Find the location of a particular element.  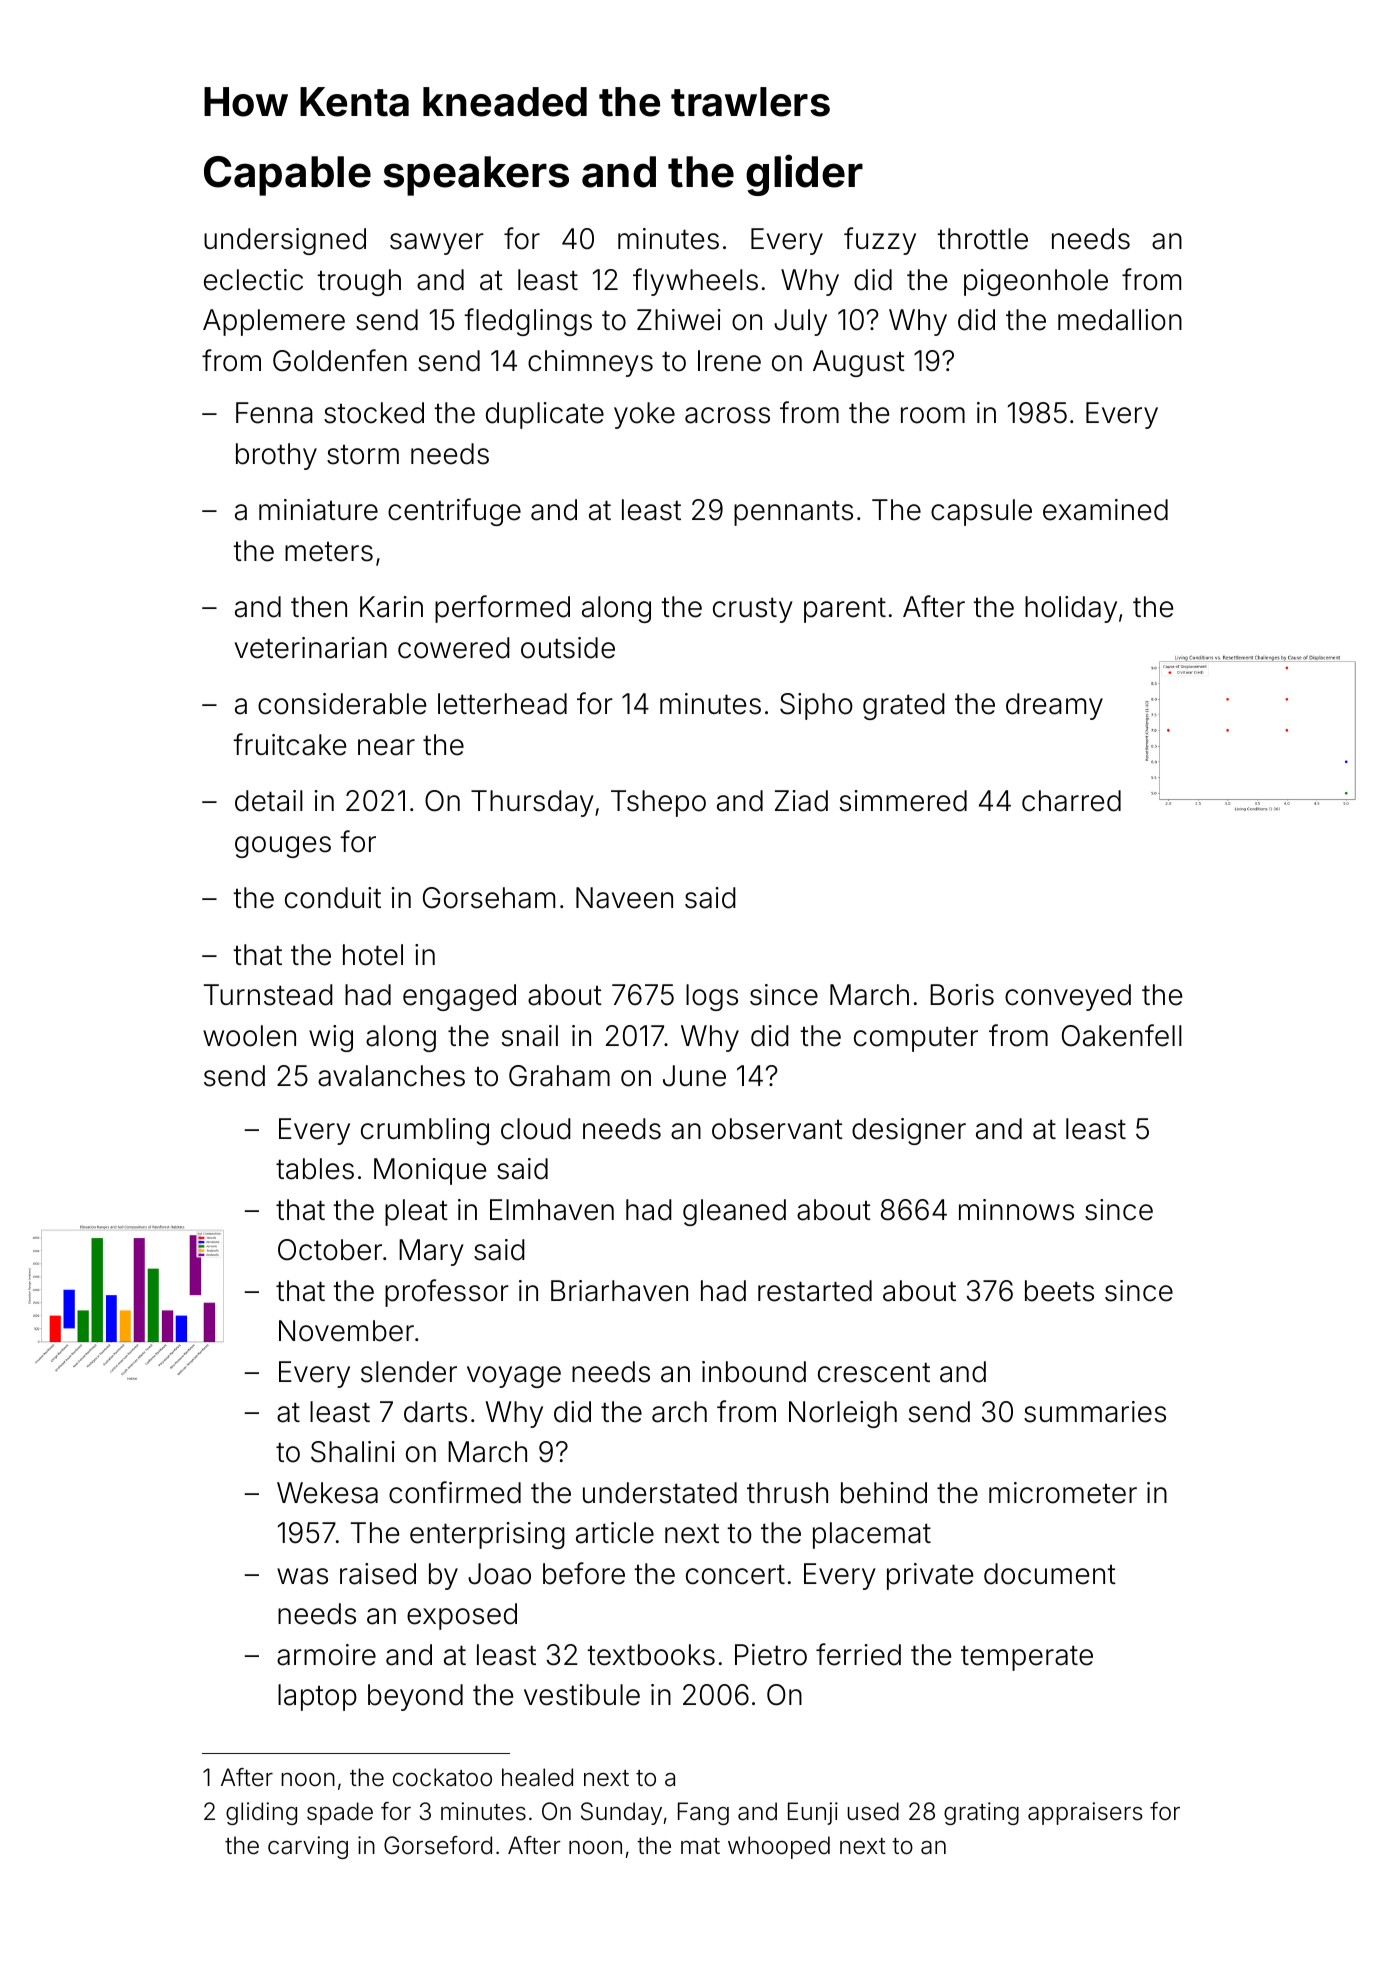

throttle is located at coordinates (982, 239).
